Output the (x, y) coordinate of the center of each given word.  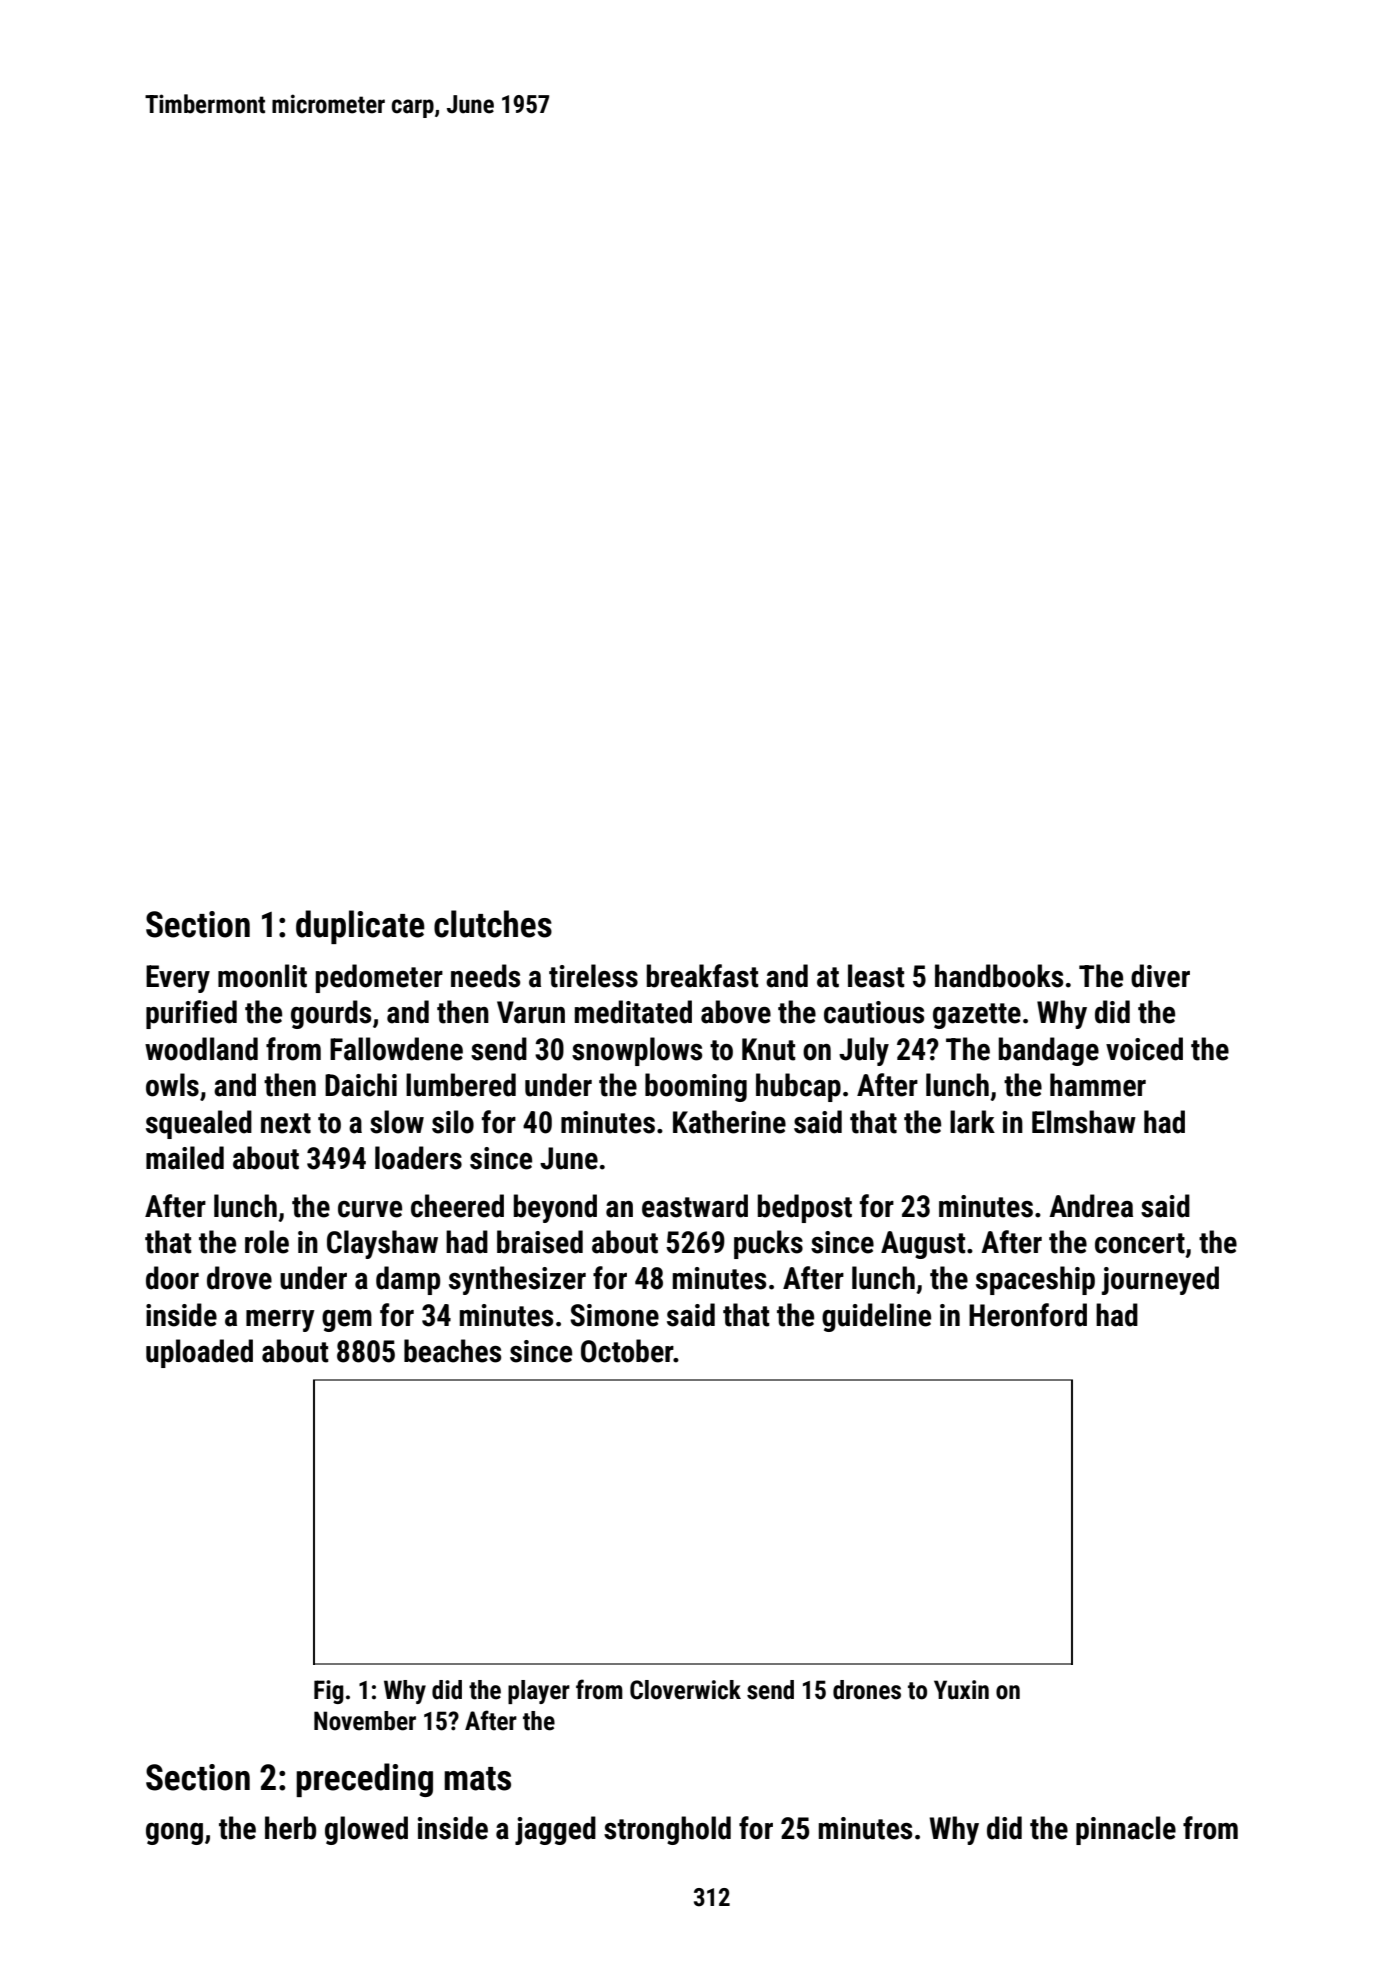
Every (178, 979)
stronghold (667, 1830)
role (267, 1242)
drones (867, 1690)
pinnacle (1126, 1830)
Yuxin (961, 1690)
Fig (329, 1692)
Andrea (1091, 1206)
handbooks (999, 976)
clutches (493, 924)
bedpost (805, 1208)
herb (290, 1828)
